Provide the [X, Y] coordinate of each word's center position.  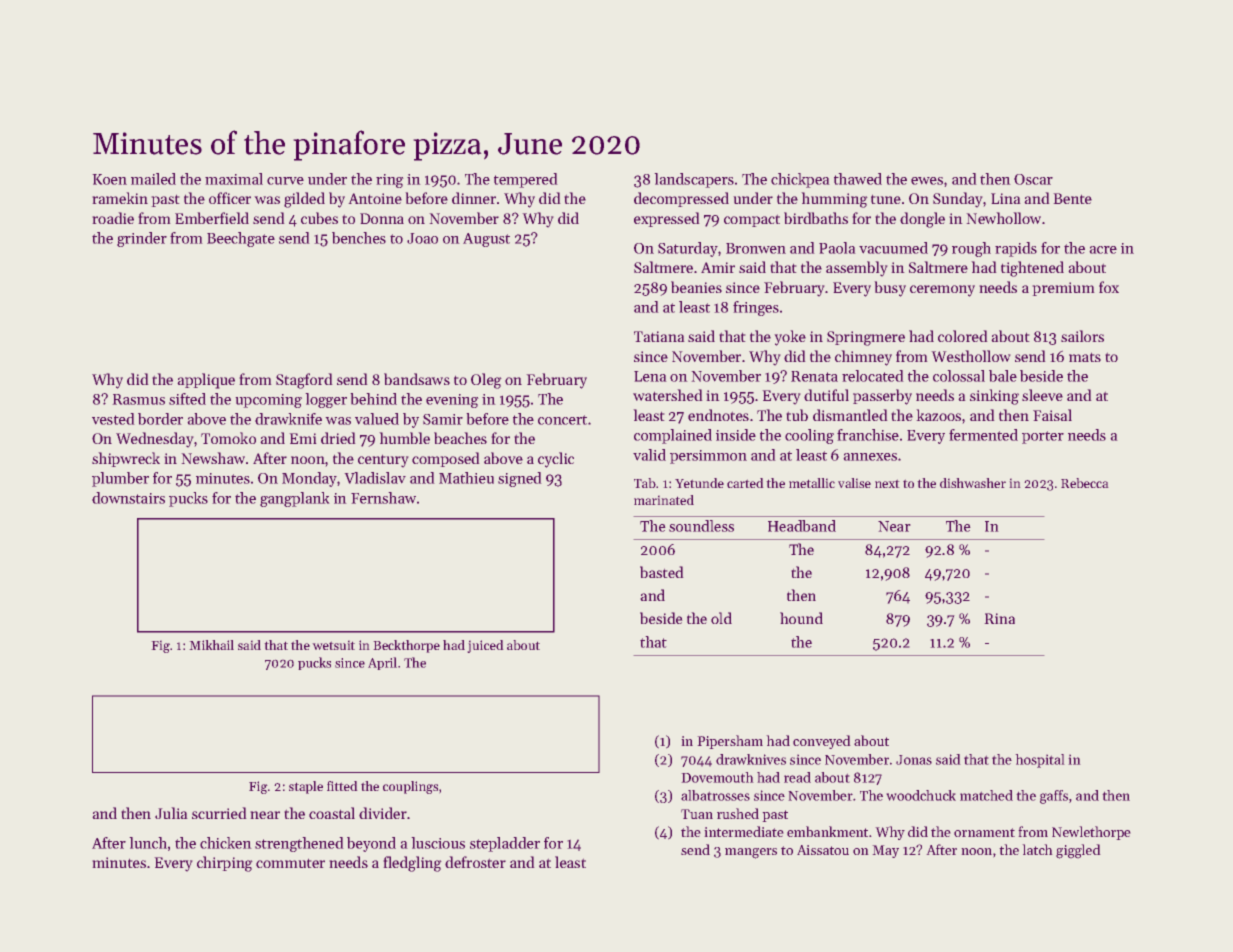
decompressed [681, 199]
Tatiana [659, 336]
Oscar [1033, 179]
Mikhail [211, 645]
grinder [142, 239]
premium [1063, 289]
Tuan [697, 814]
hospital [1040, 761]
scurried [219, 813]
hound [801, 618]
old [721, 618]
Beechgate [241, 239]
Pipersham [730, 742]
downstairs [128, 498]
